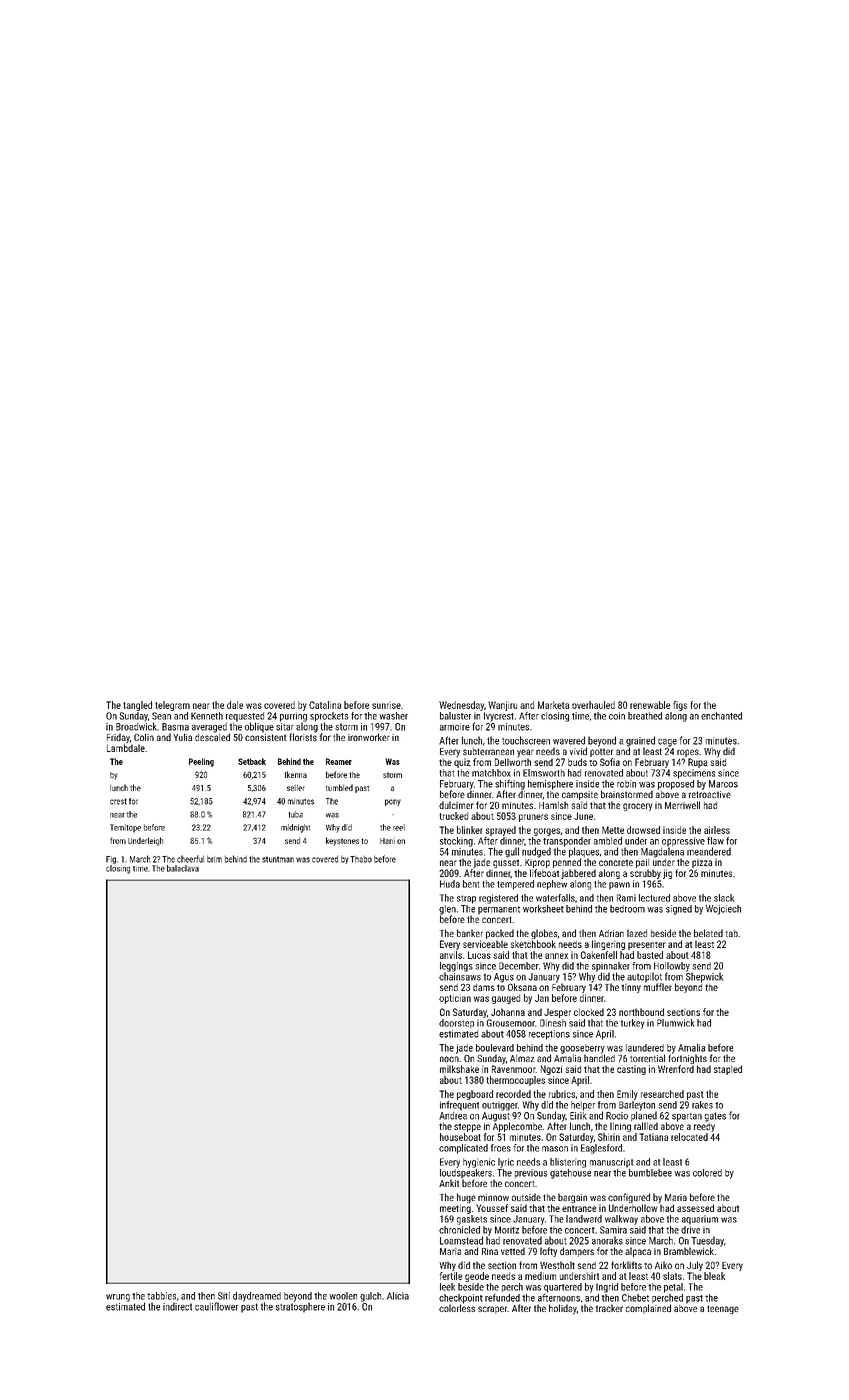 The width and height of the page is (849, 1400). What do you see at coordinates (257, 1297) in the page?
I see `daydreamed` at bounding box center [257, 1297].
